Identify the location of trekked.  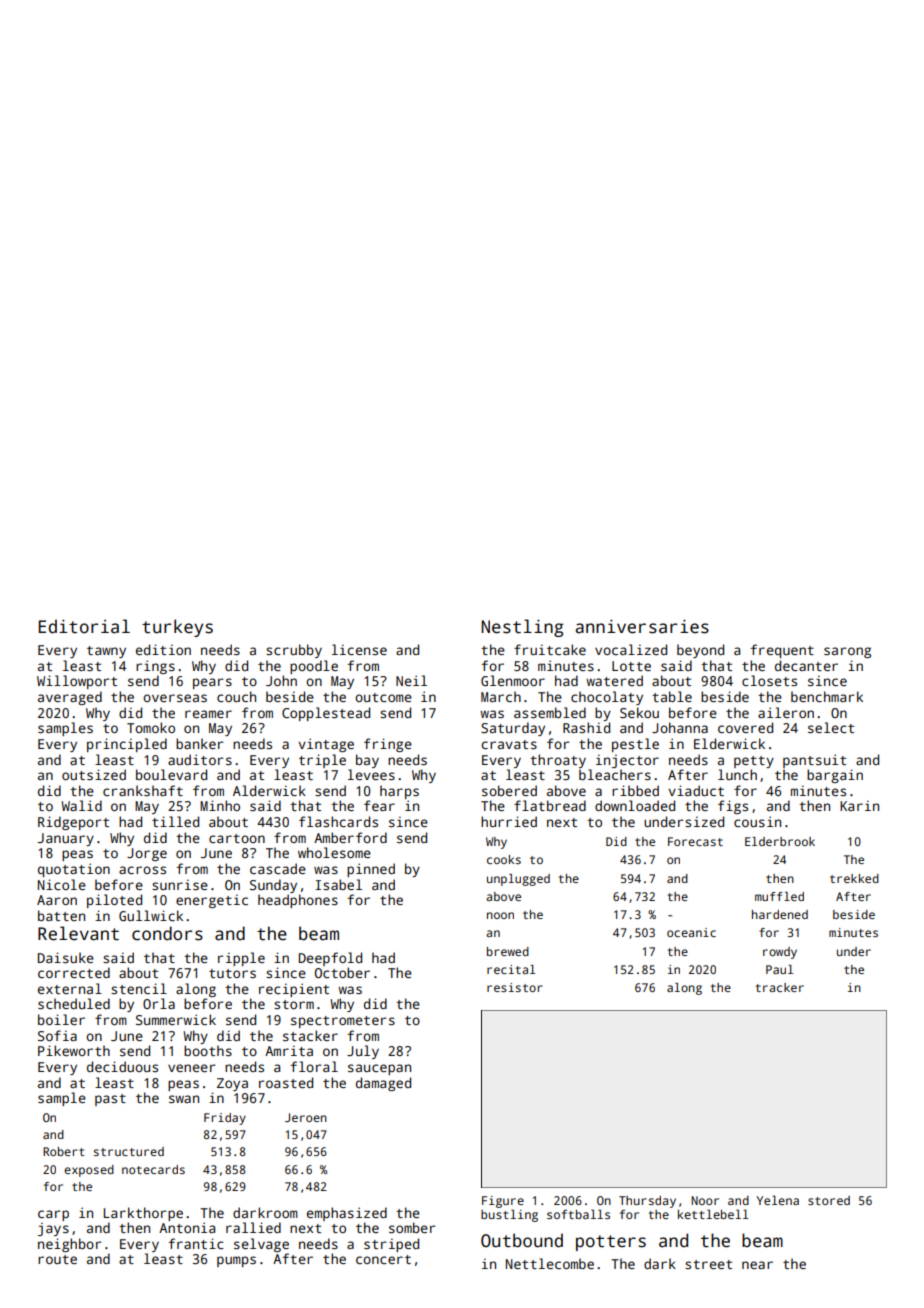
(854, 878).
